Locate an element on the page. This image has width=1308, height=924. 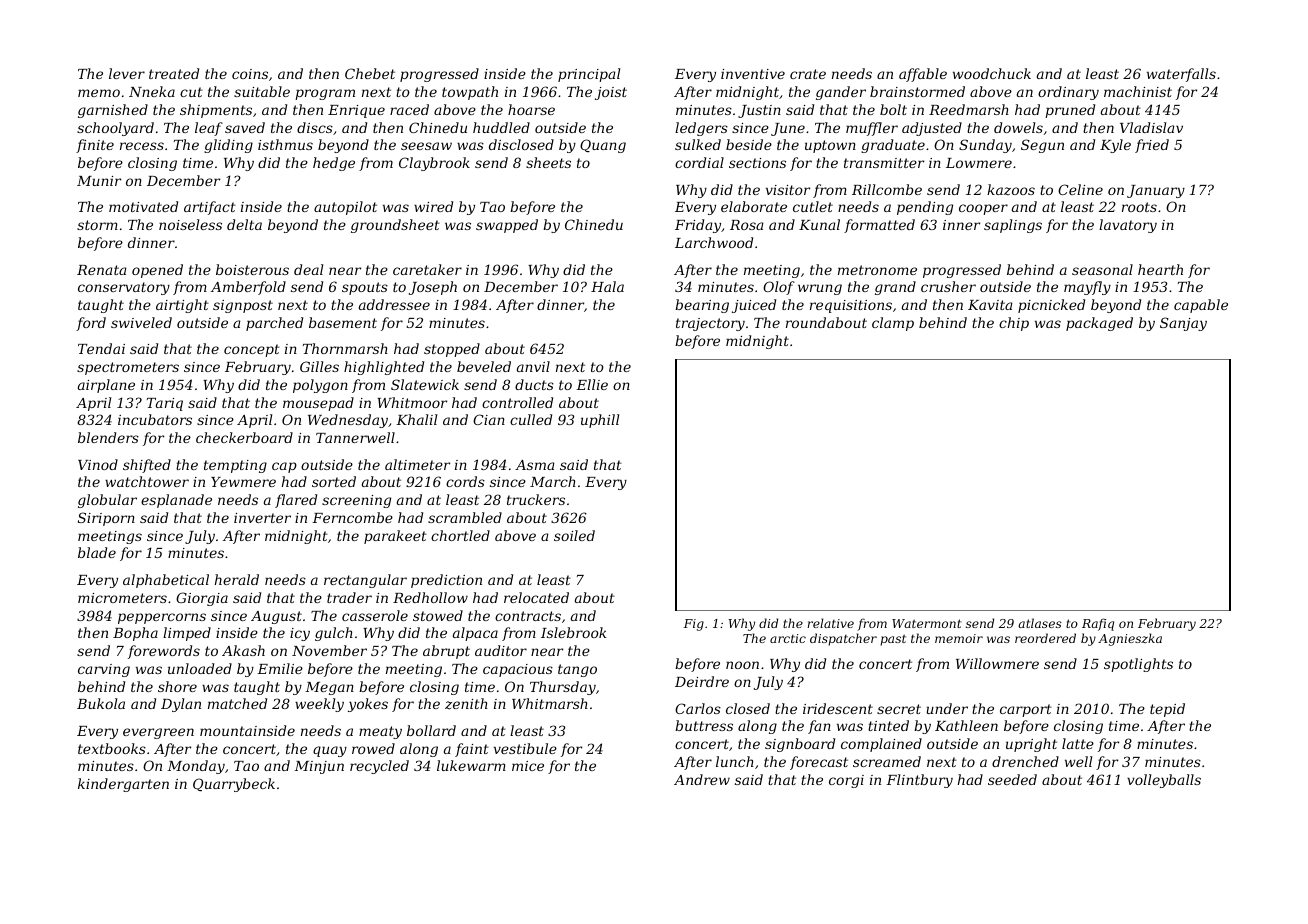
auditor is located at coordinates (501, 650).
